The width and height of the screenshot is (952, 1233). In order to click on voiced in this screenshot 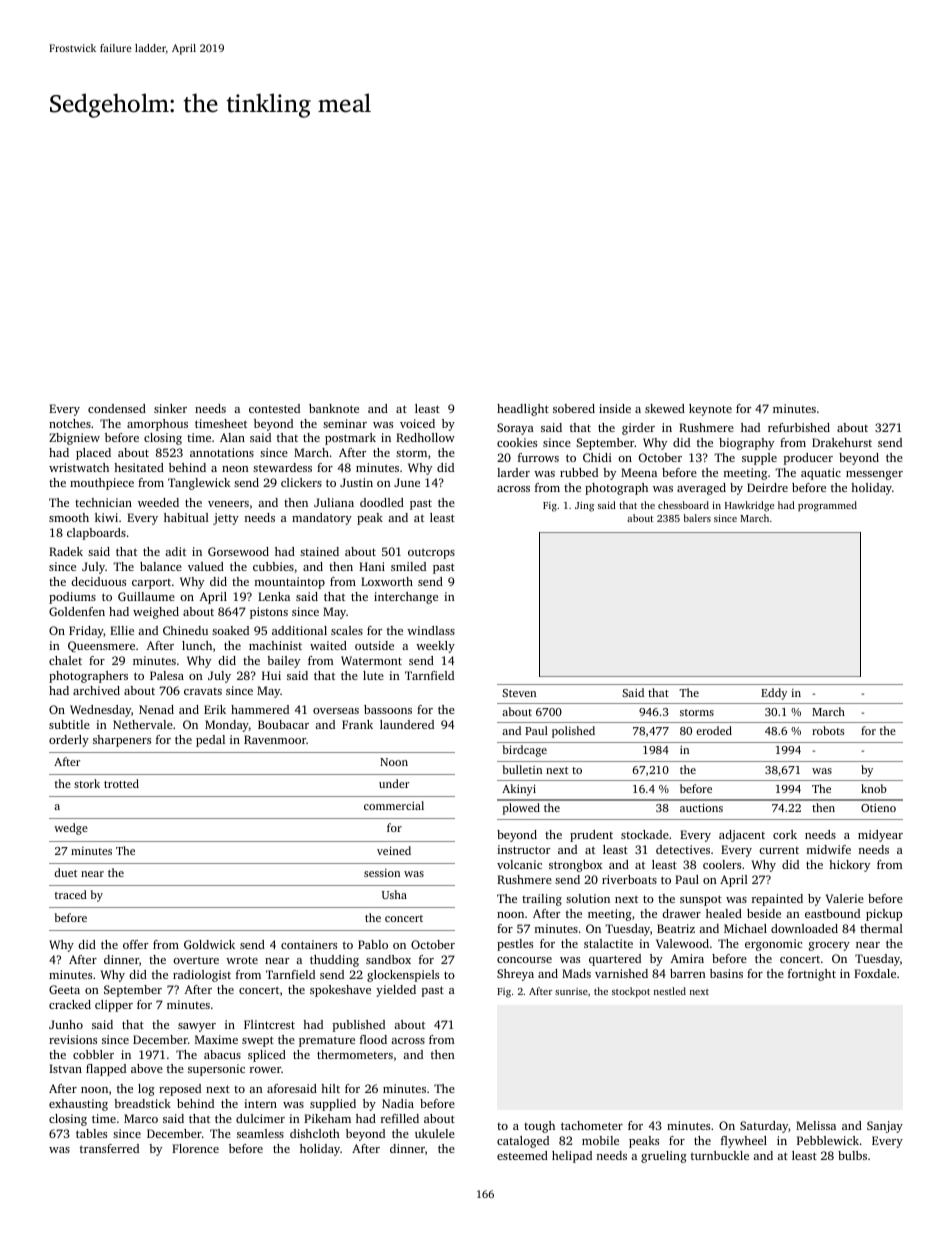, I will do `click(417, 423)`.
